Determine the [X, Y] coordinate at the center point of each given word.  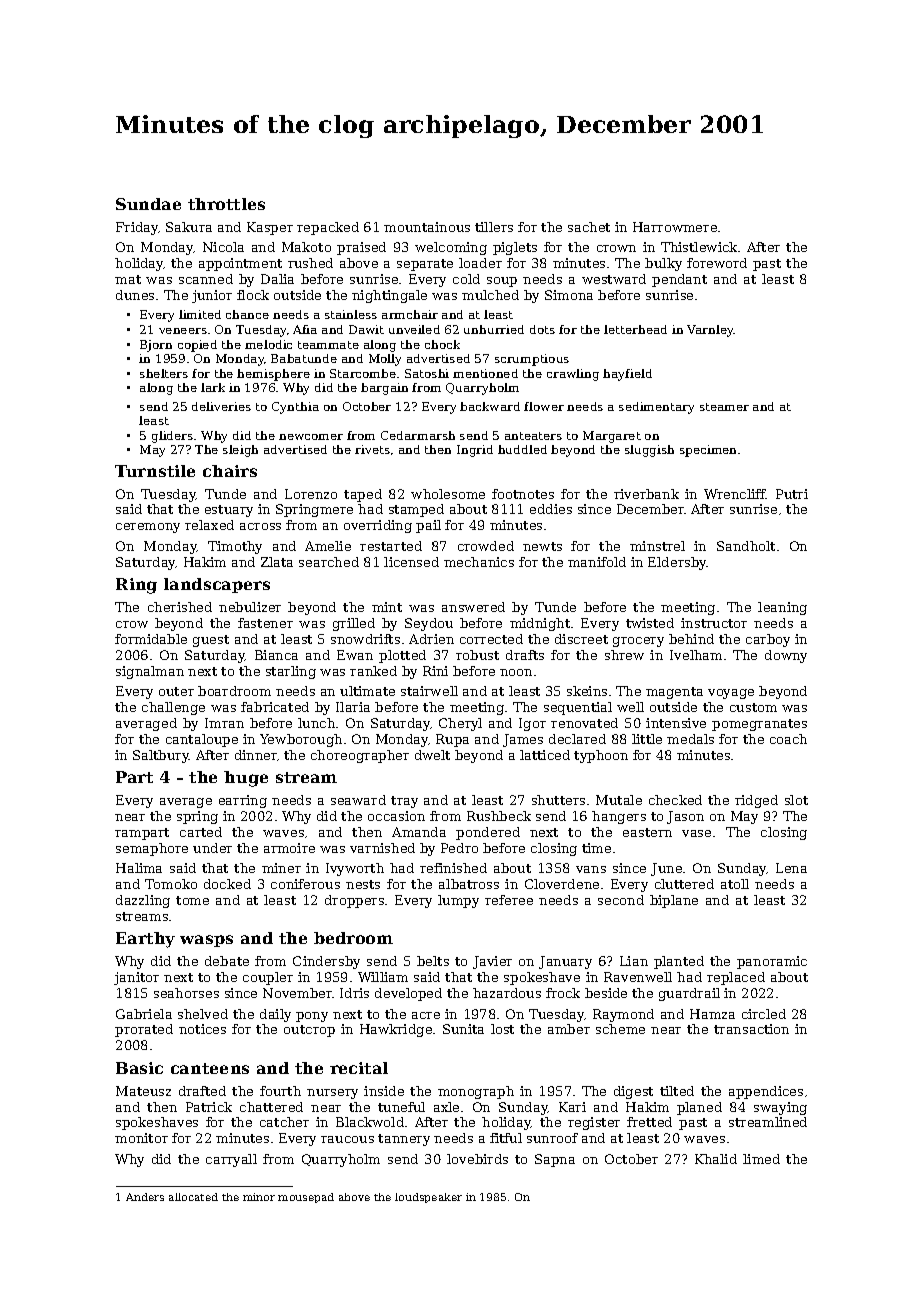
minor [259, 1197]
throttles [226, 204]
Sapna [555, 1160]
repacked [328, 228]
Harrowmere [675, 227]
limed [761, 1159]
